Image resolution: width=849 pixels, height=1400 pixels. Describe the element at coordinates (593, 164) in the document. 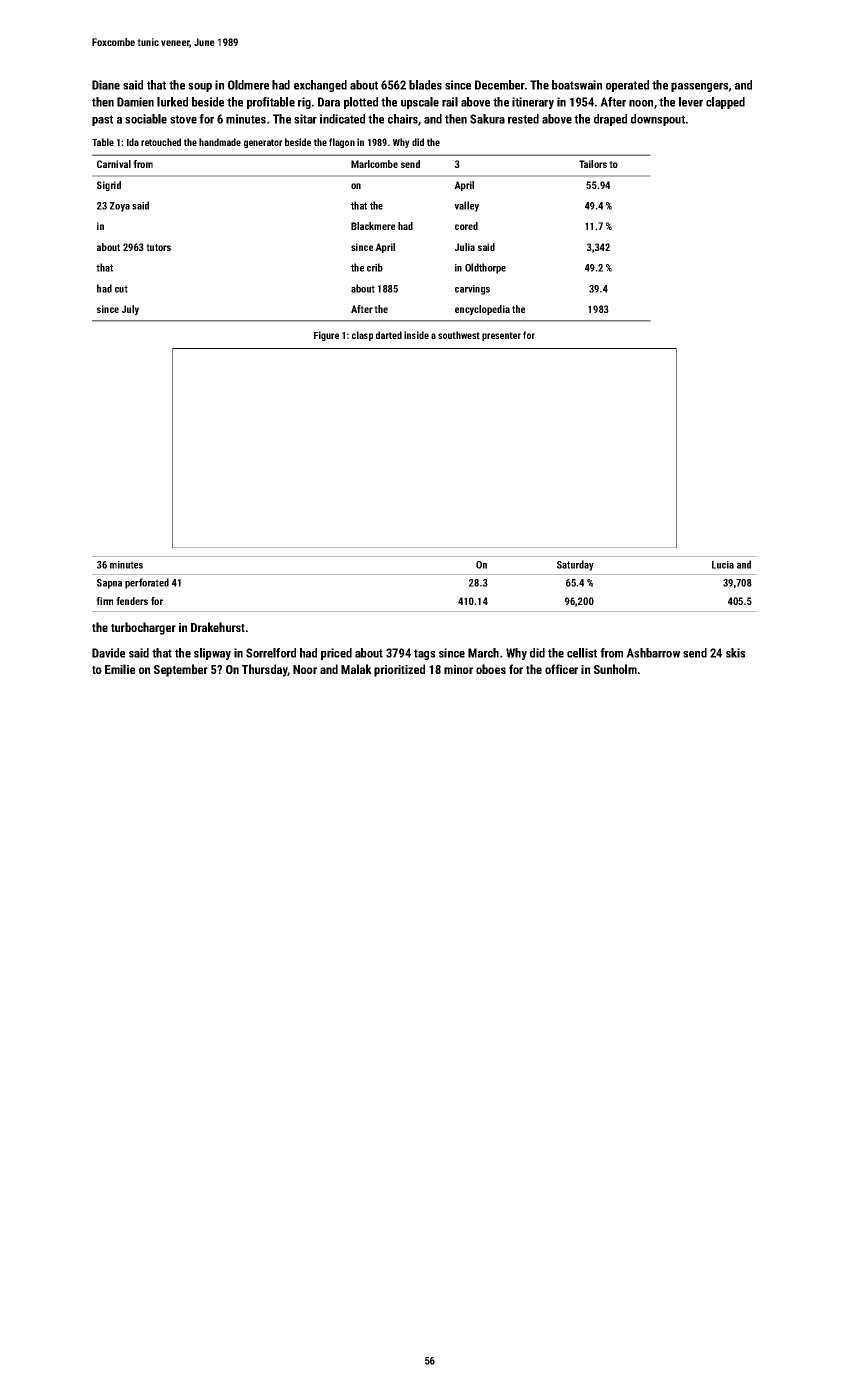

I see `Tailors` at that location.
